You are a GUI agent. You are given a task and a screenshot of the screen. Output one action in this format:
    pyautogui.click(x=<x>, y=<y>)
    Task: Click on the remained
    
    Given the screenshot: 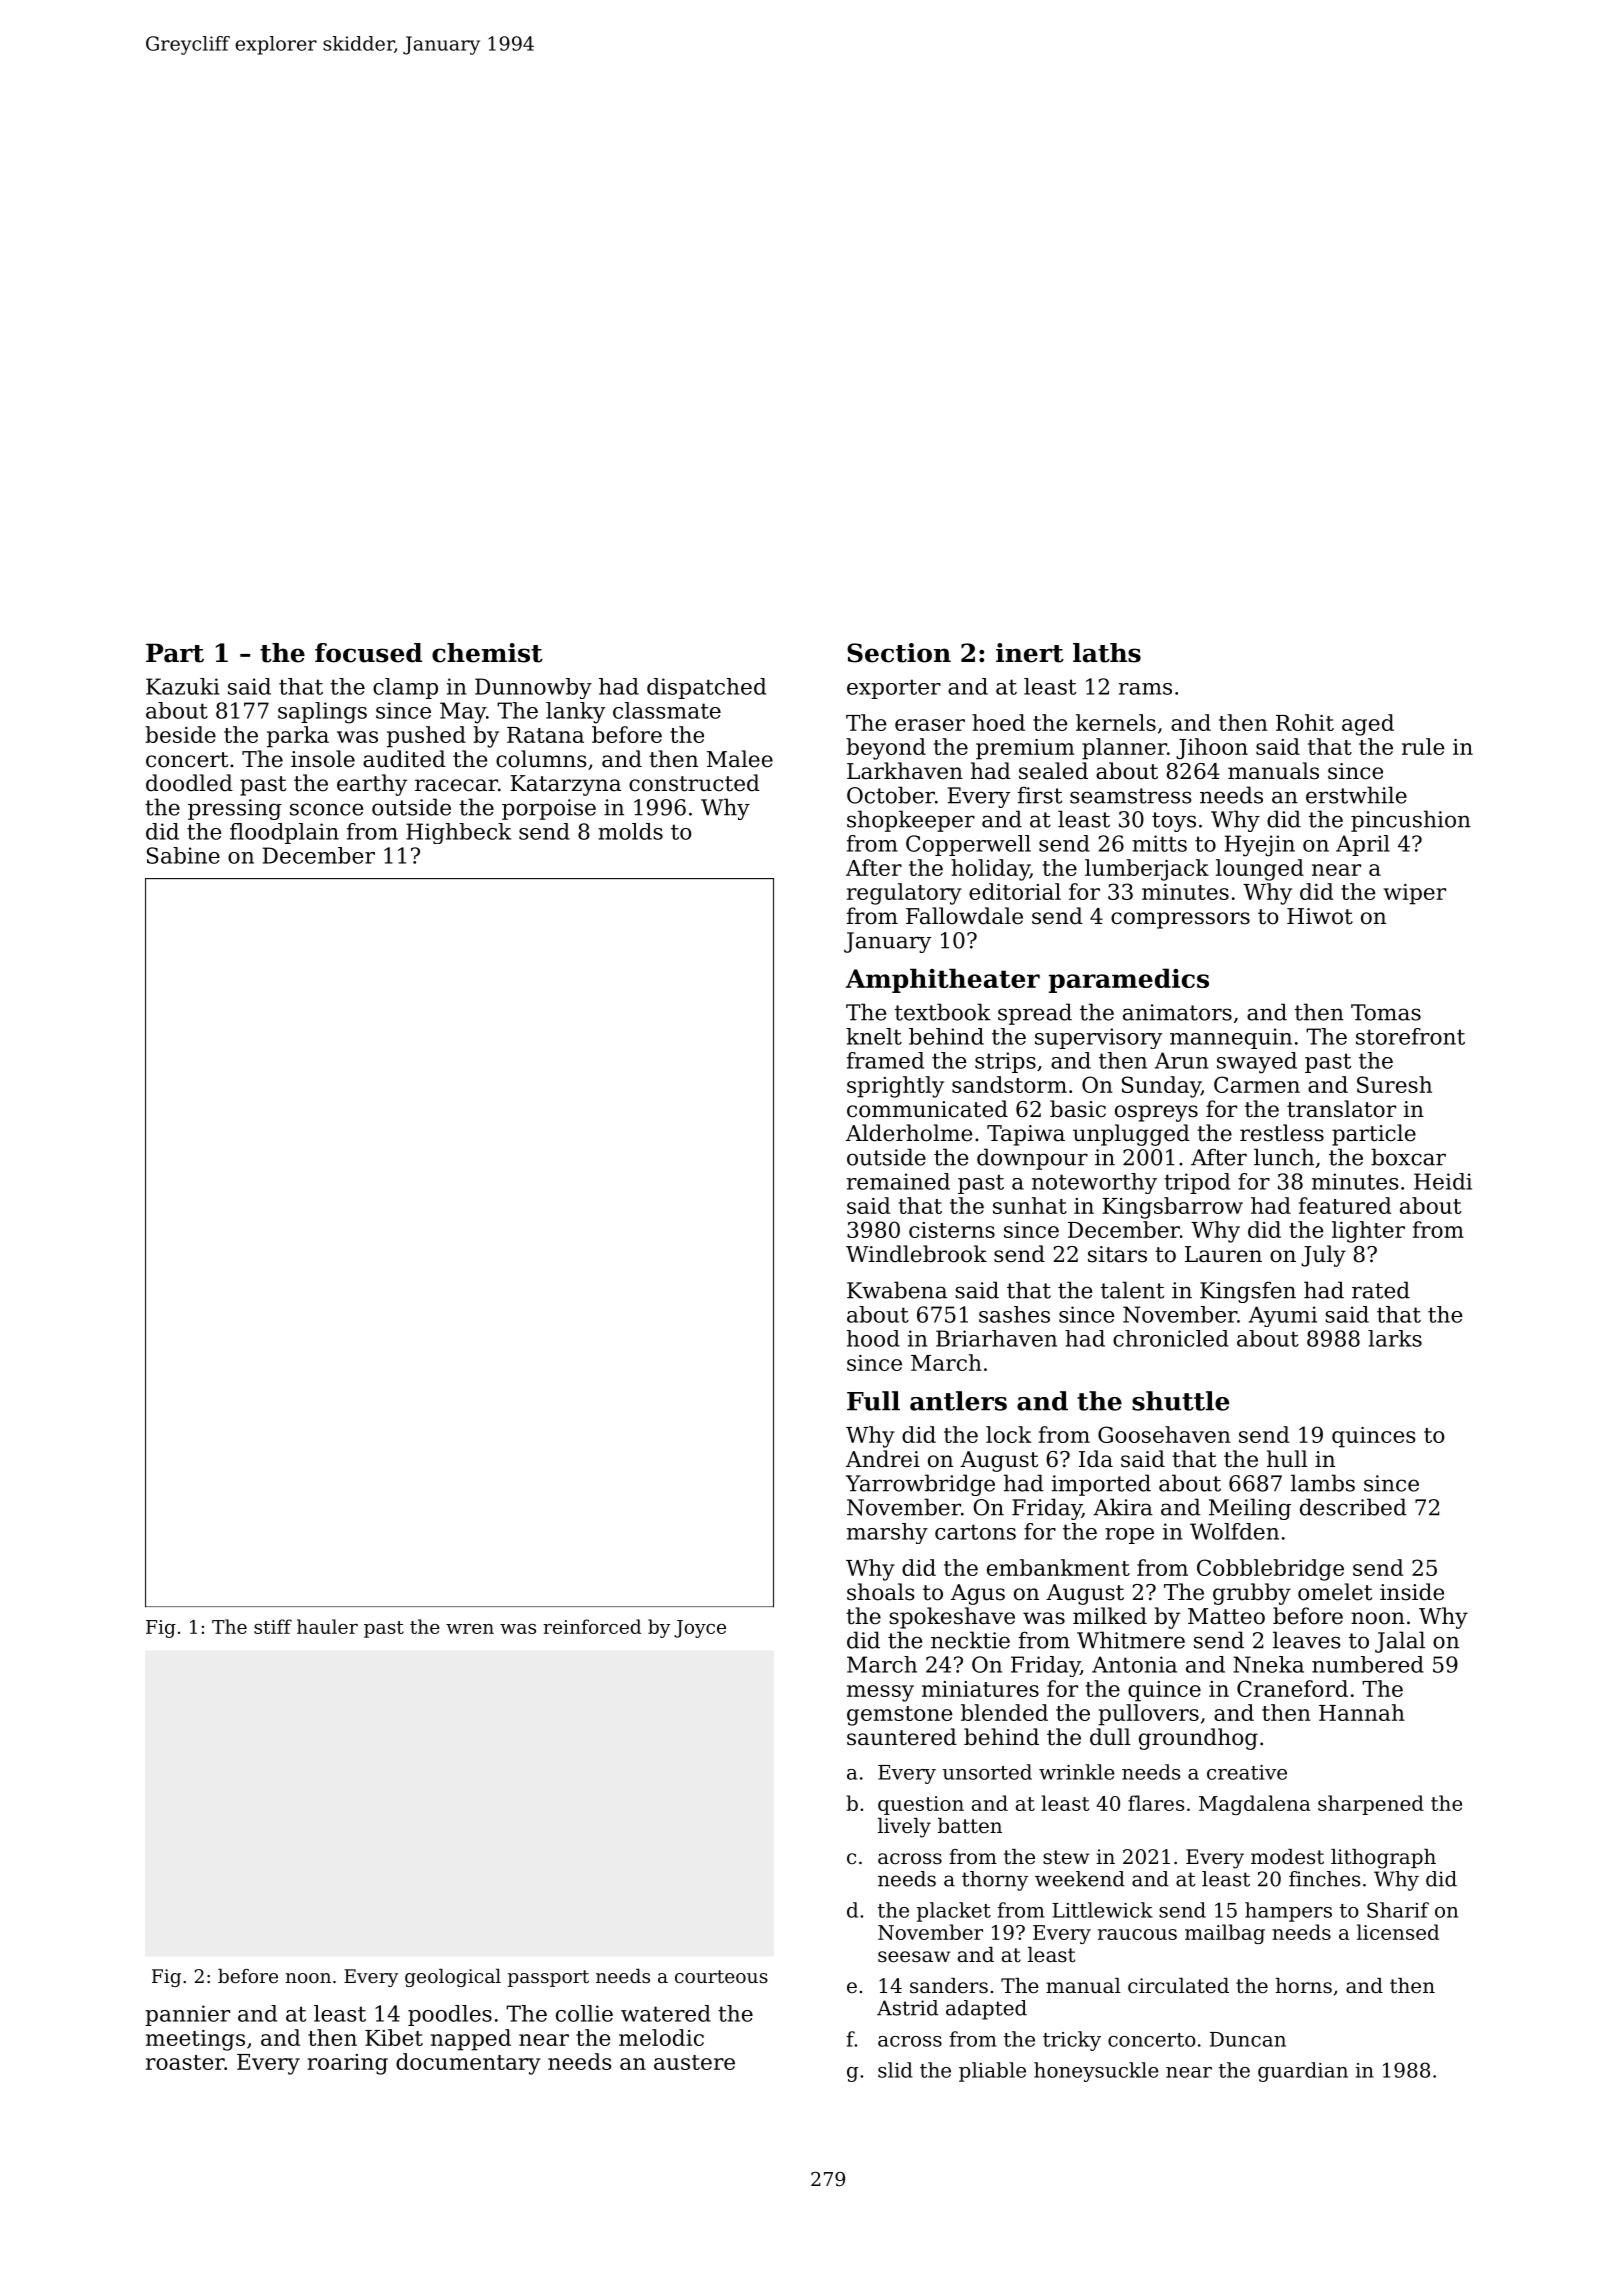 What is the action you would take?
    pyautogui.click(x=898, y=1181)
